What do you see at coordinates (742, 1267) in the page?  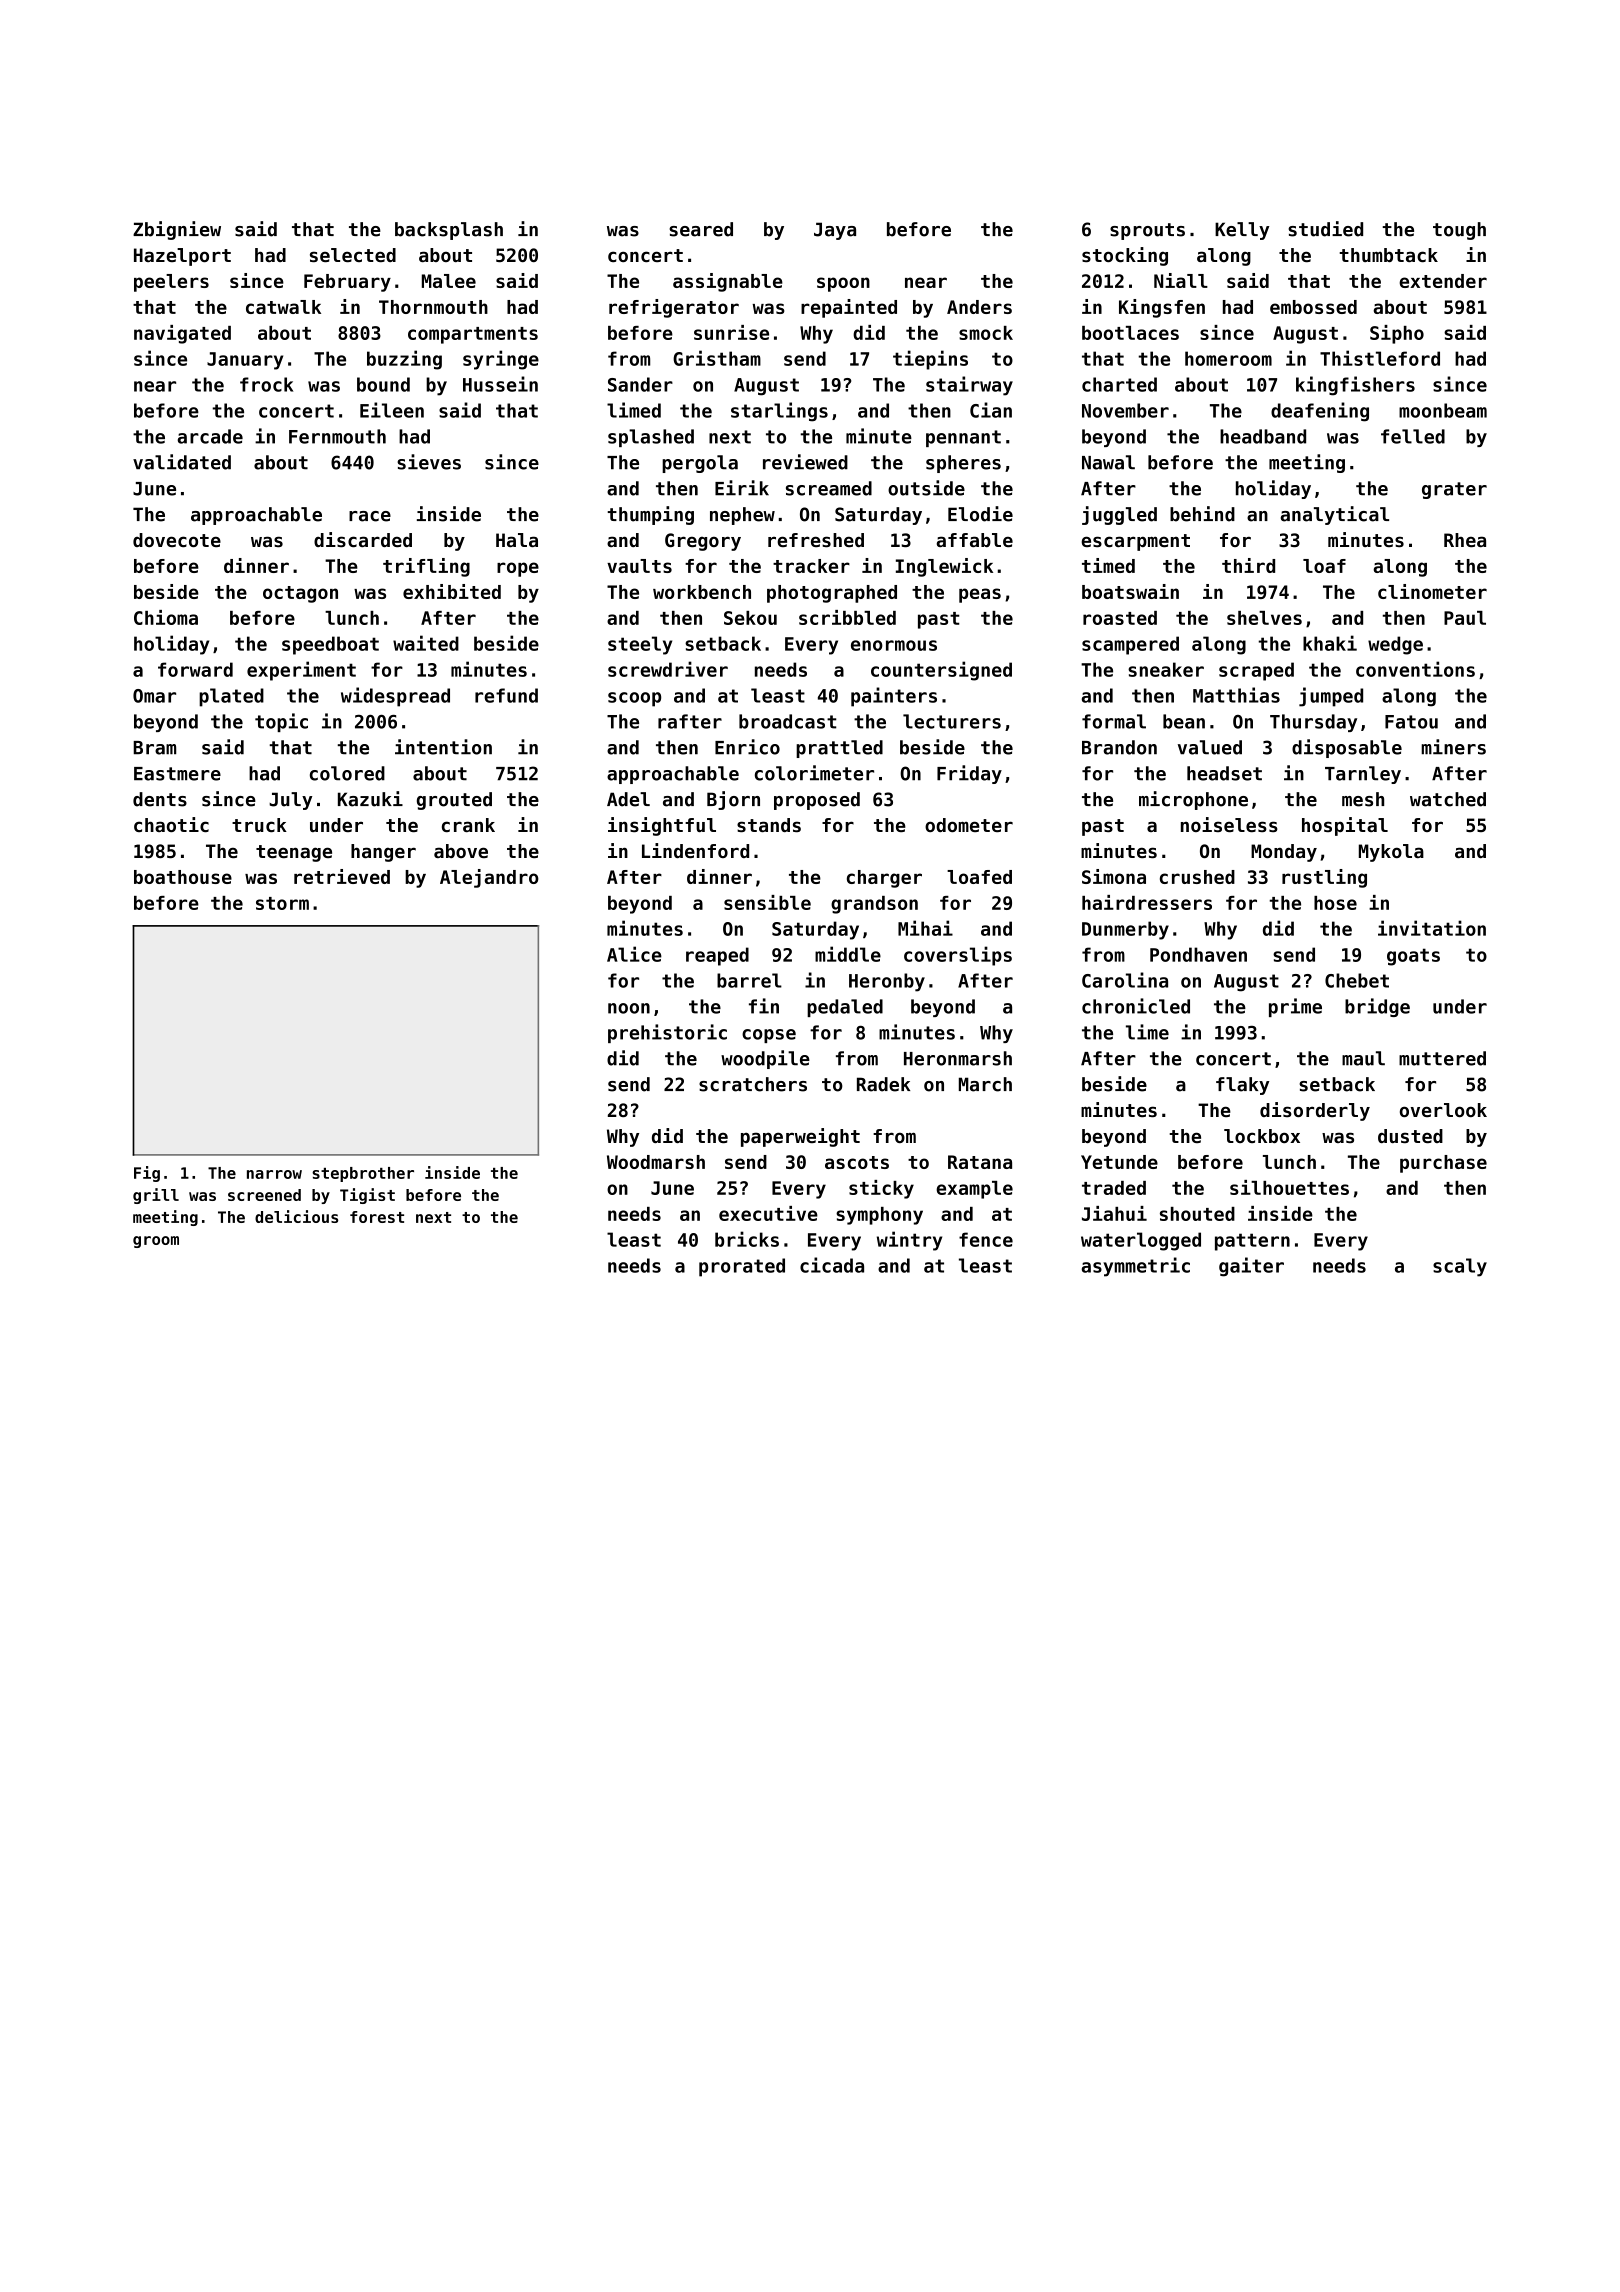 I see `prorated` at bounding box center [742, 1267].
